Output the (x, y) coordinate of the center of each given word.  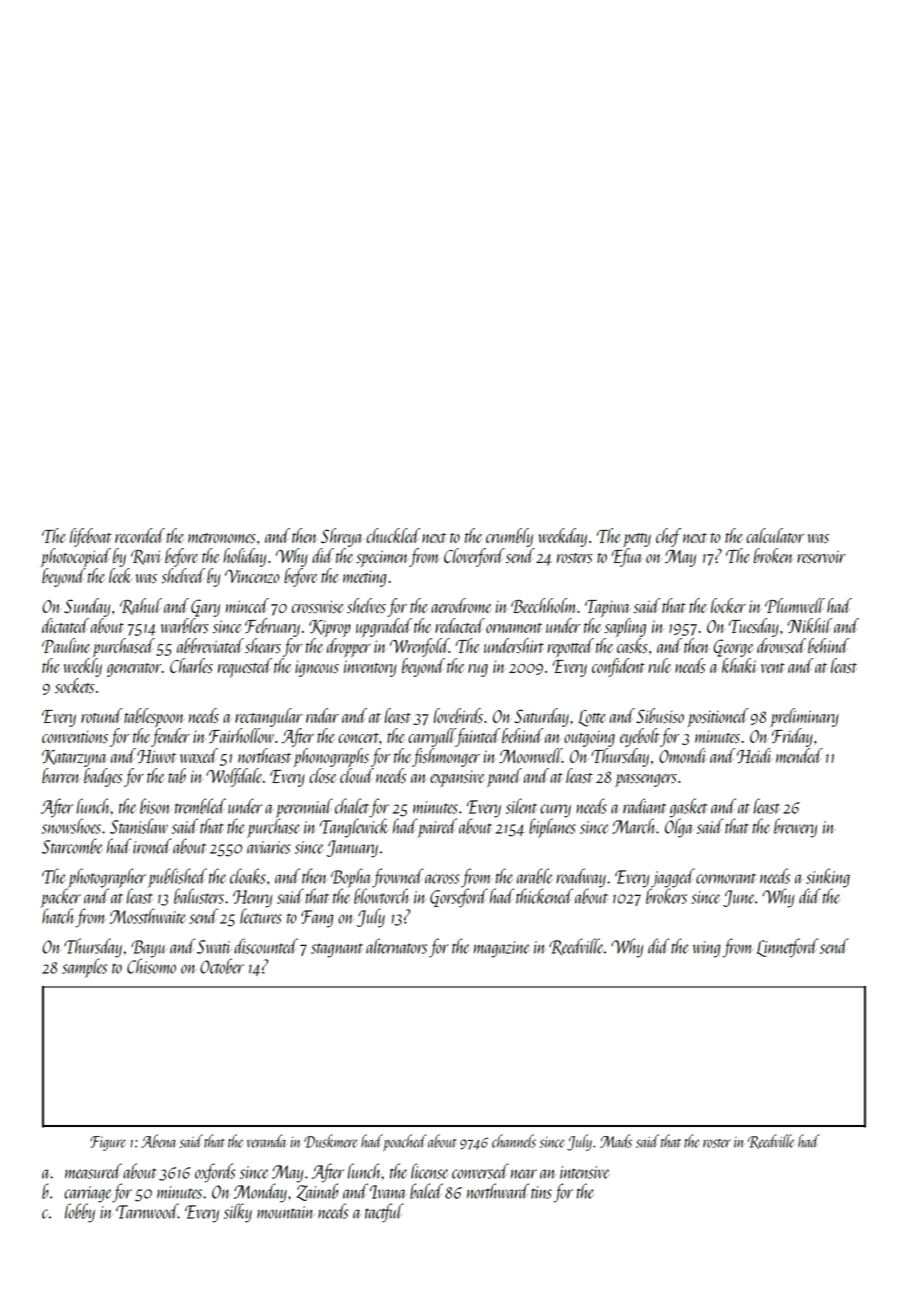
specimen (382, 558)
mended (799, 755)
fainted (478, 737)
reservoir (821, 556)
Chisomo (151, 966)
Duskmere (330, 1141)
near (524, 1174)
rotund (102, 715)
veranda (267, 1141)
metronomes (222, 538)
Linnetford (787, 948)
